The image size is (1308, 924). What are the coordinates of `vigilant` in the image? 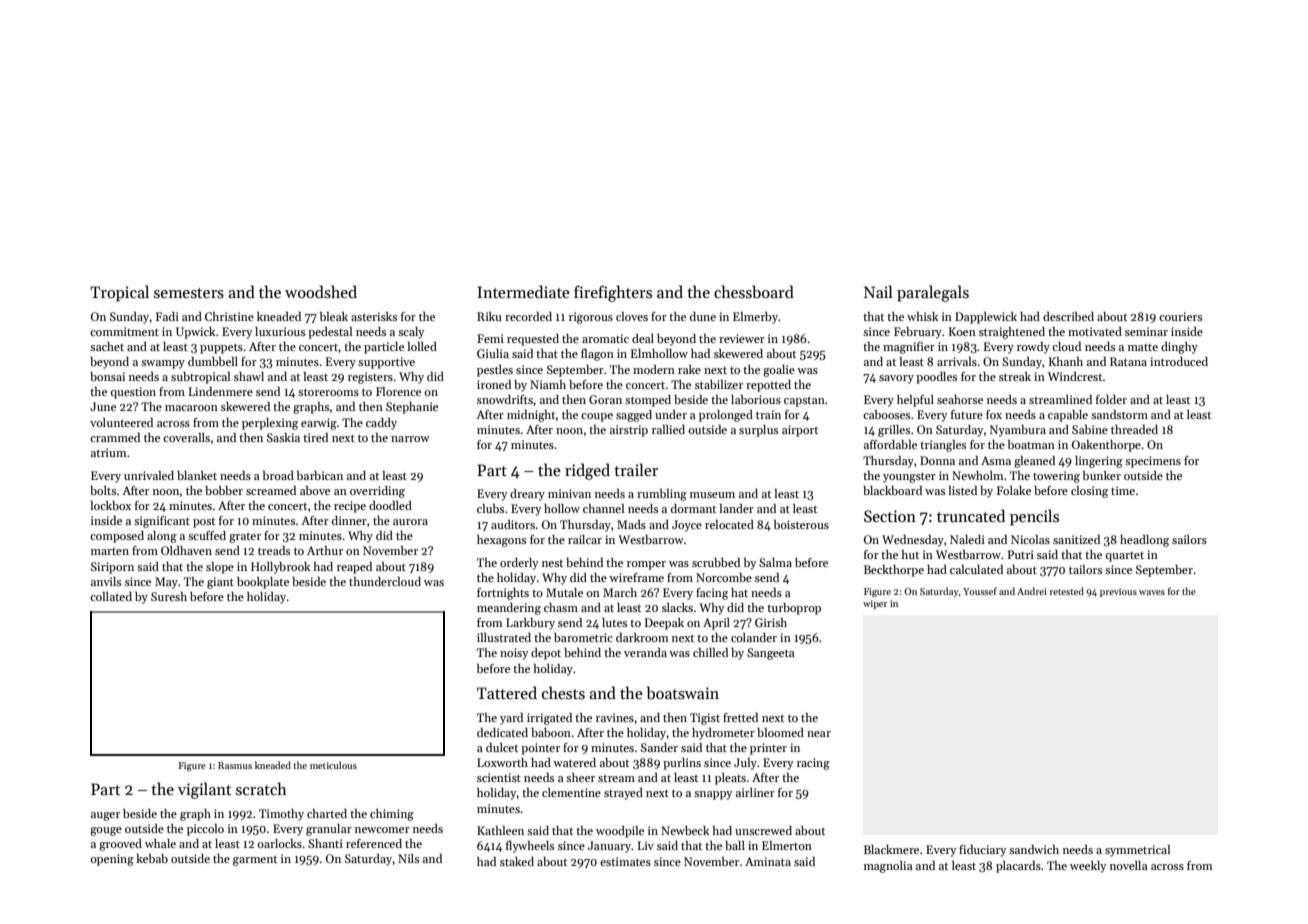 It's located at (205, 790).
